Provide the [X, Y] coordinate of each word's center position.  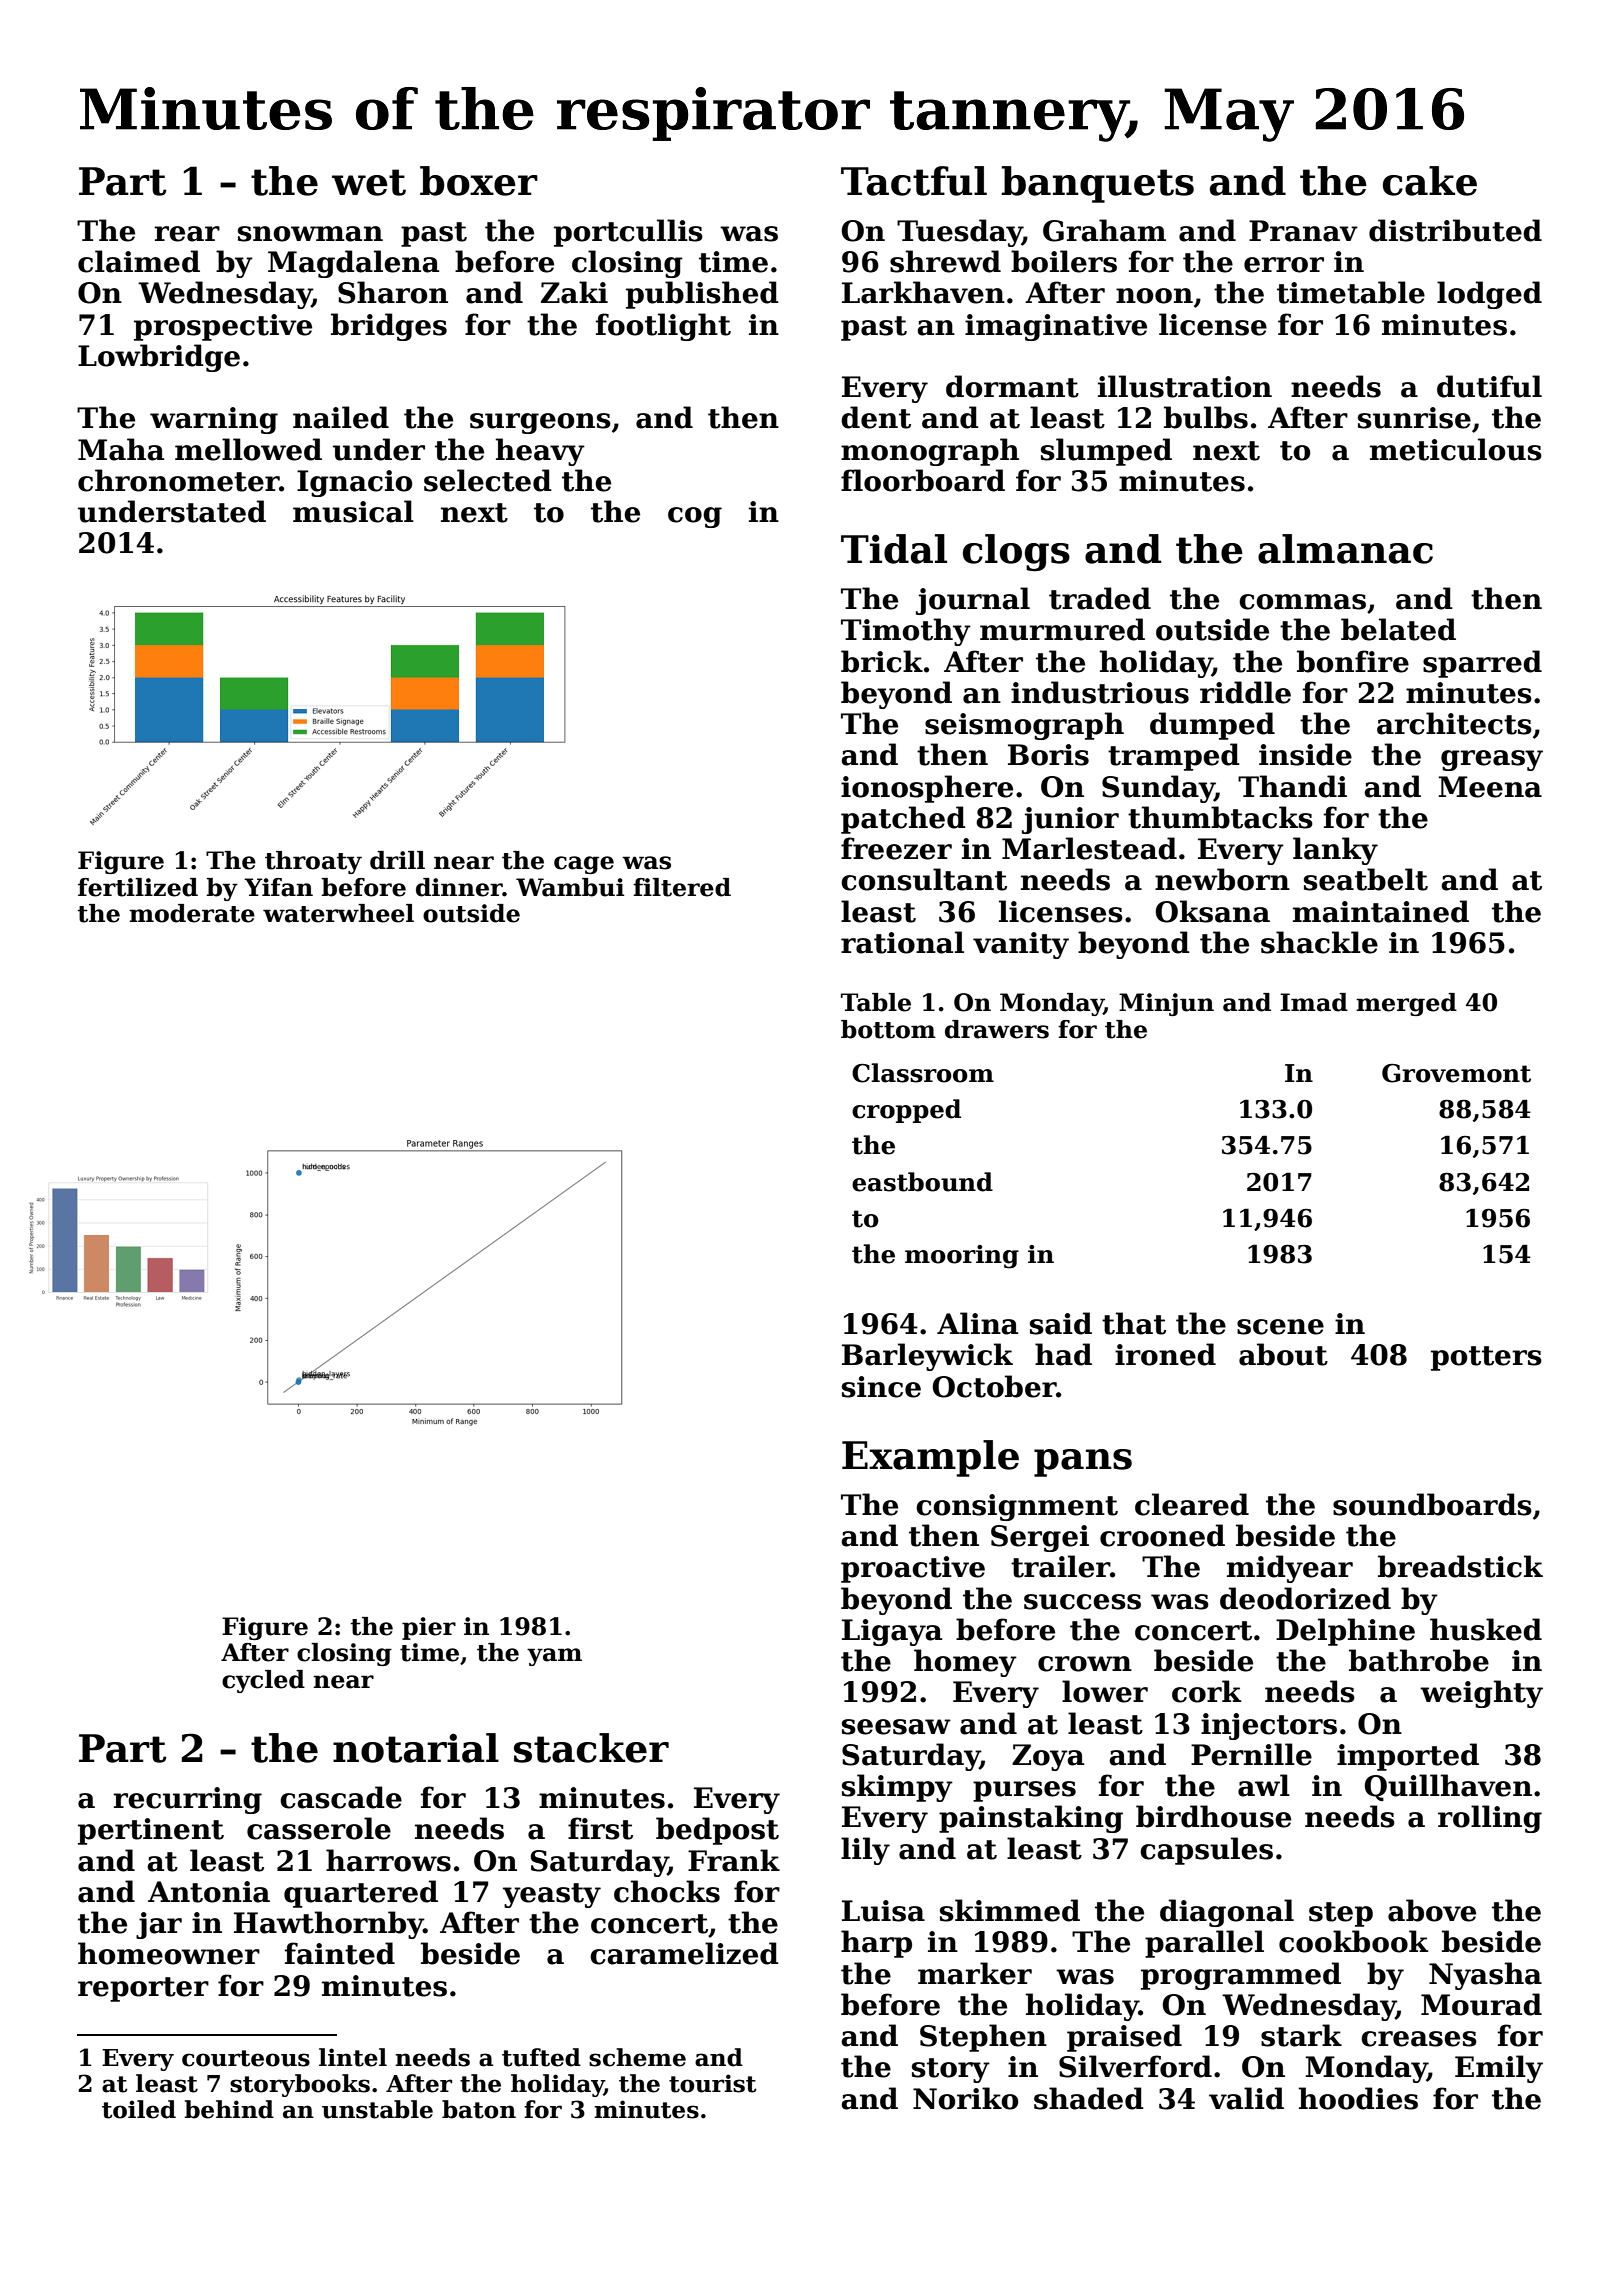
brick [882, 661]
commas [1302, 602]
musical [353, 511]
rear [187, 234]
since [881, 1387]
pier [429, 1628]
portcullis [628, 233]
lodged [1489, 295]
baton [479, 2109]
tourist [713, 2083]
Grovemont [1456, 1073]
